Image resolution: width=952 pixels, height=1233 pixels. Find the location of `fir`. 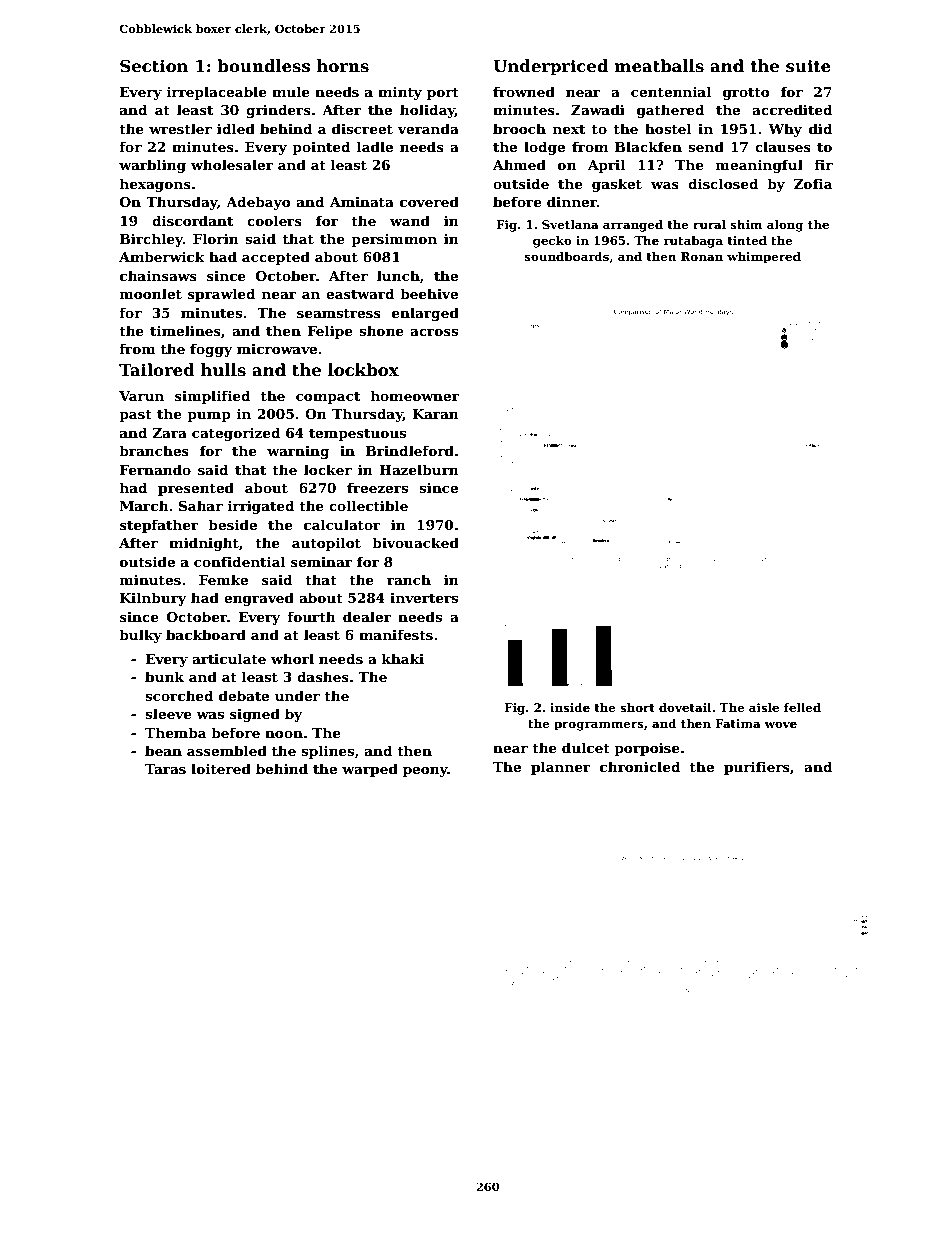

fir is located at coordinates (823, 164).
